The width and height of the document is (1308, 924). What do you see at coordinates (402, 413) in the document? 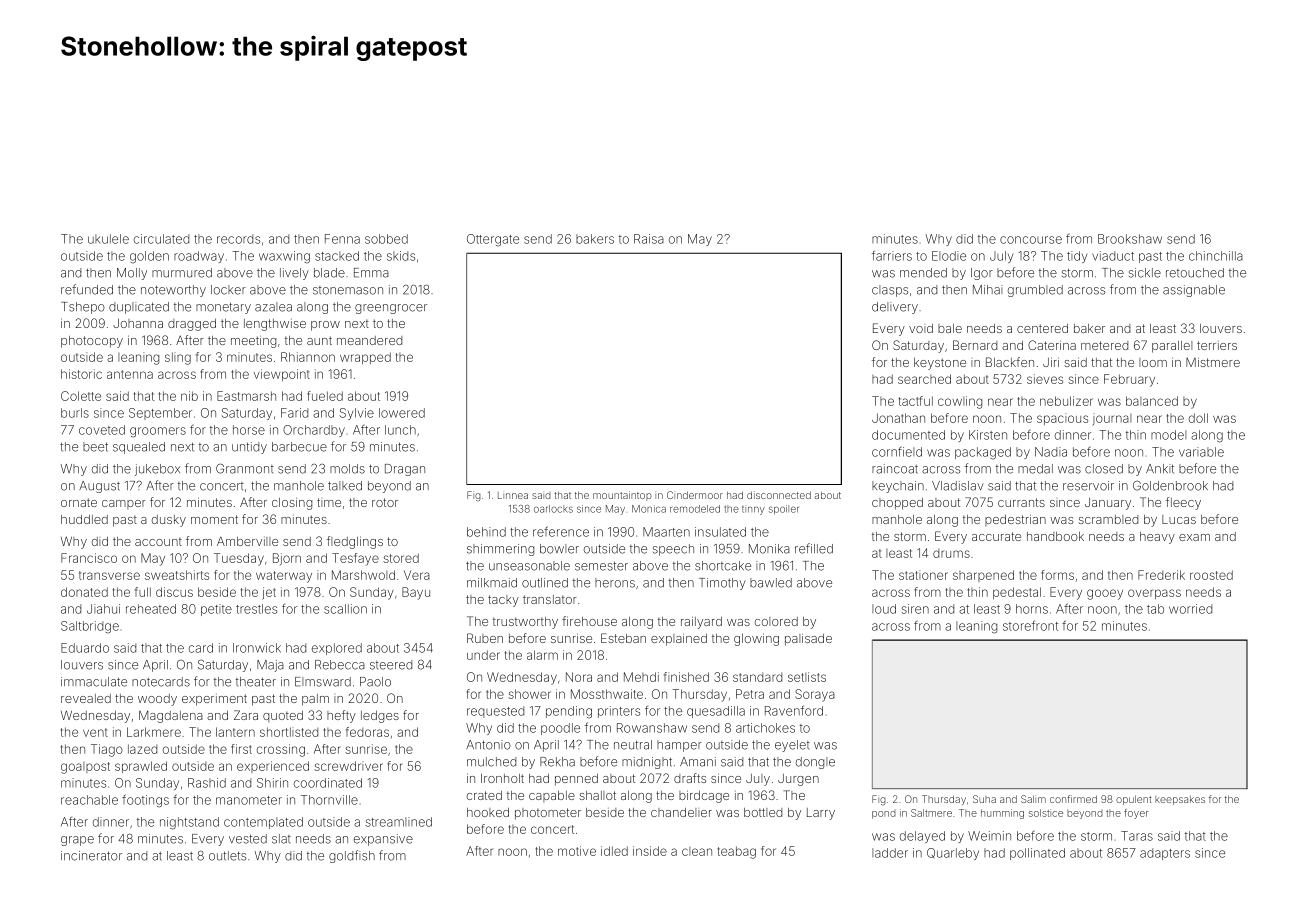
I see `lowered` at bounding box center [402, 413].
